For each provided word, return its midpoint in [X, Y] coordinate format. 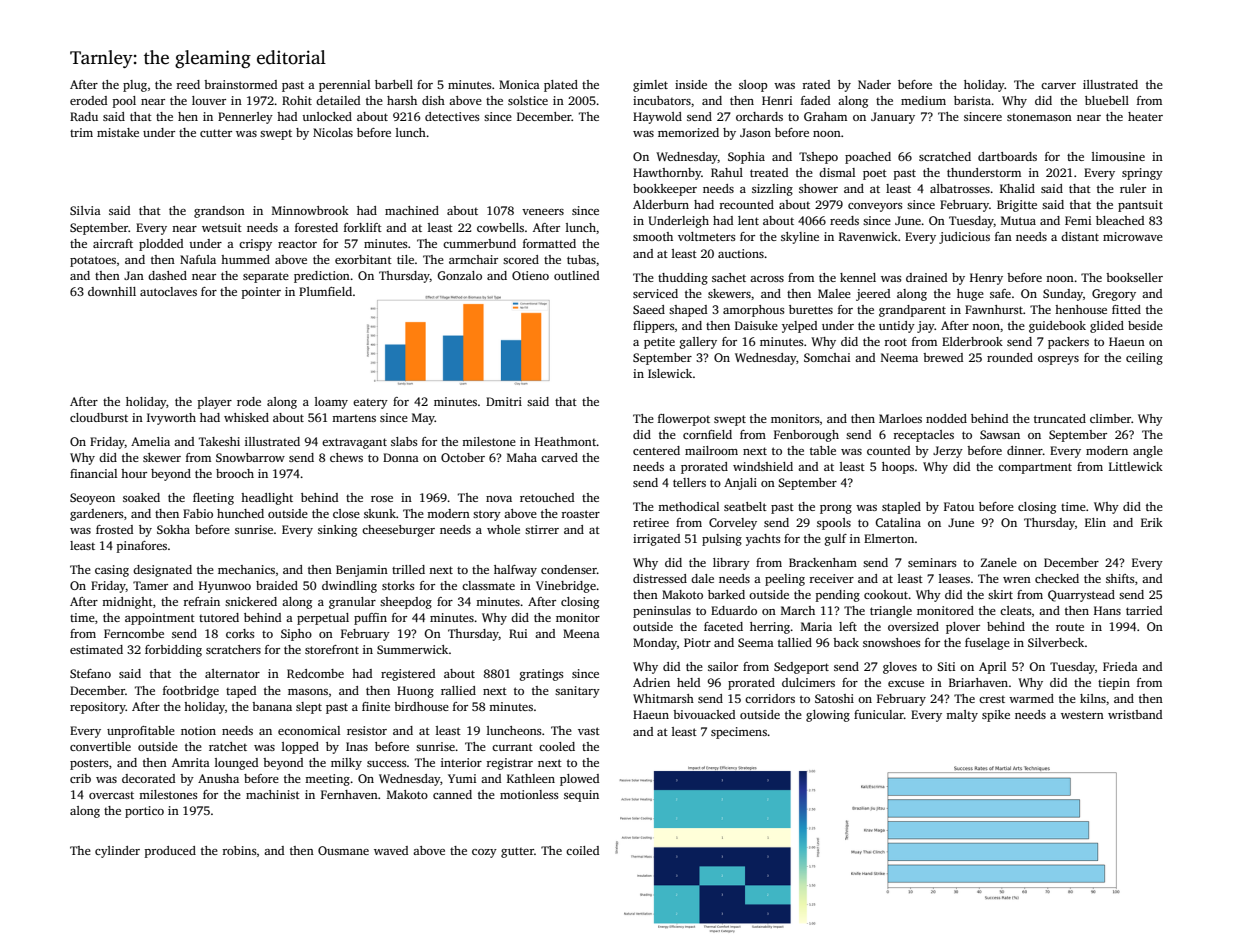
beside [1145, 325]
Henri [777, 100]
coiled [582, 850]
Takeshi [219, 441]
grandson [219, 212]
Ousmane [343, 850]
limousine [1118, 156]
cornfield [707, 434]
